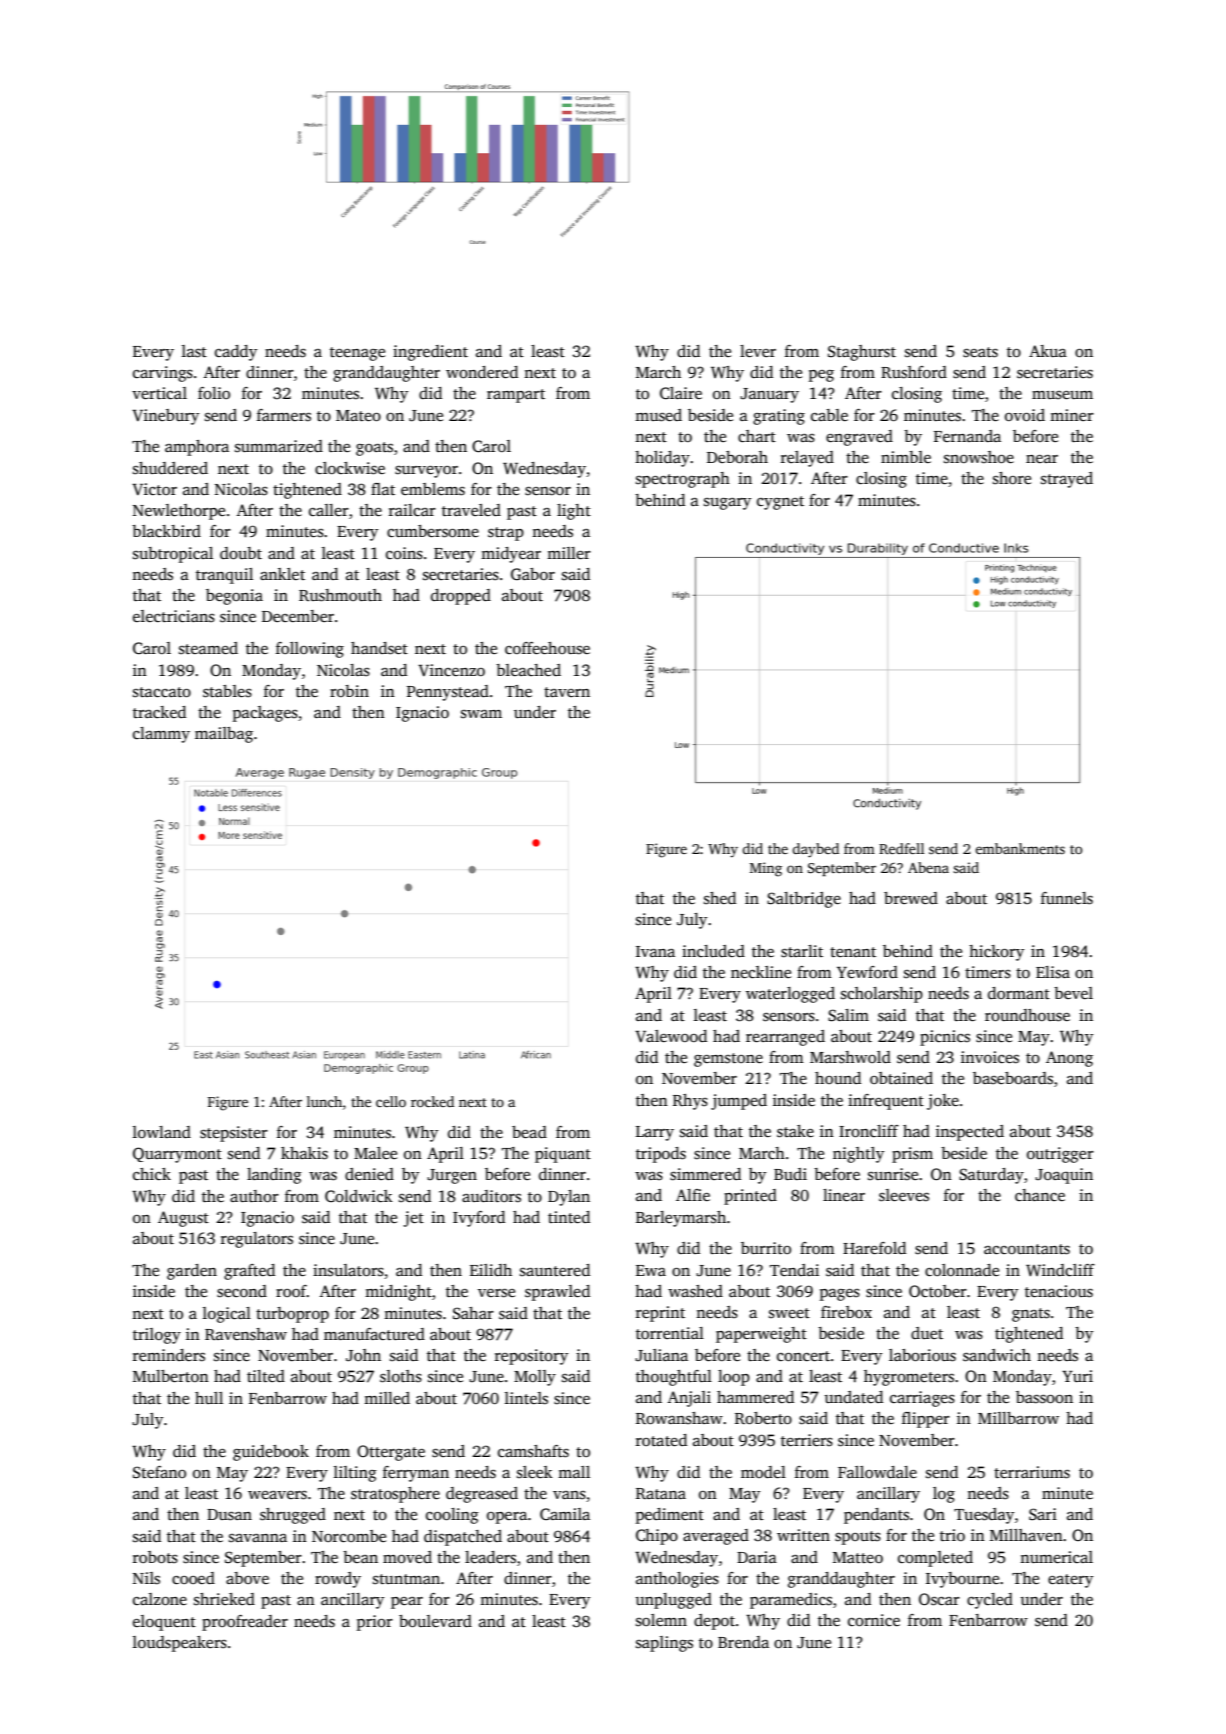 The height and width of the screenshot is (1734, 1226). I want to click on cycled, so click(990, 1601).
